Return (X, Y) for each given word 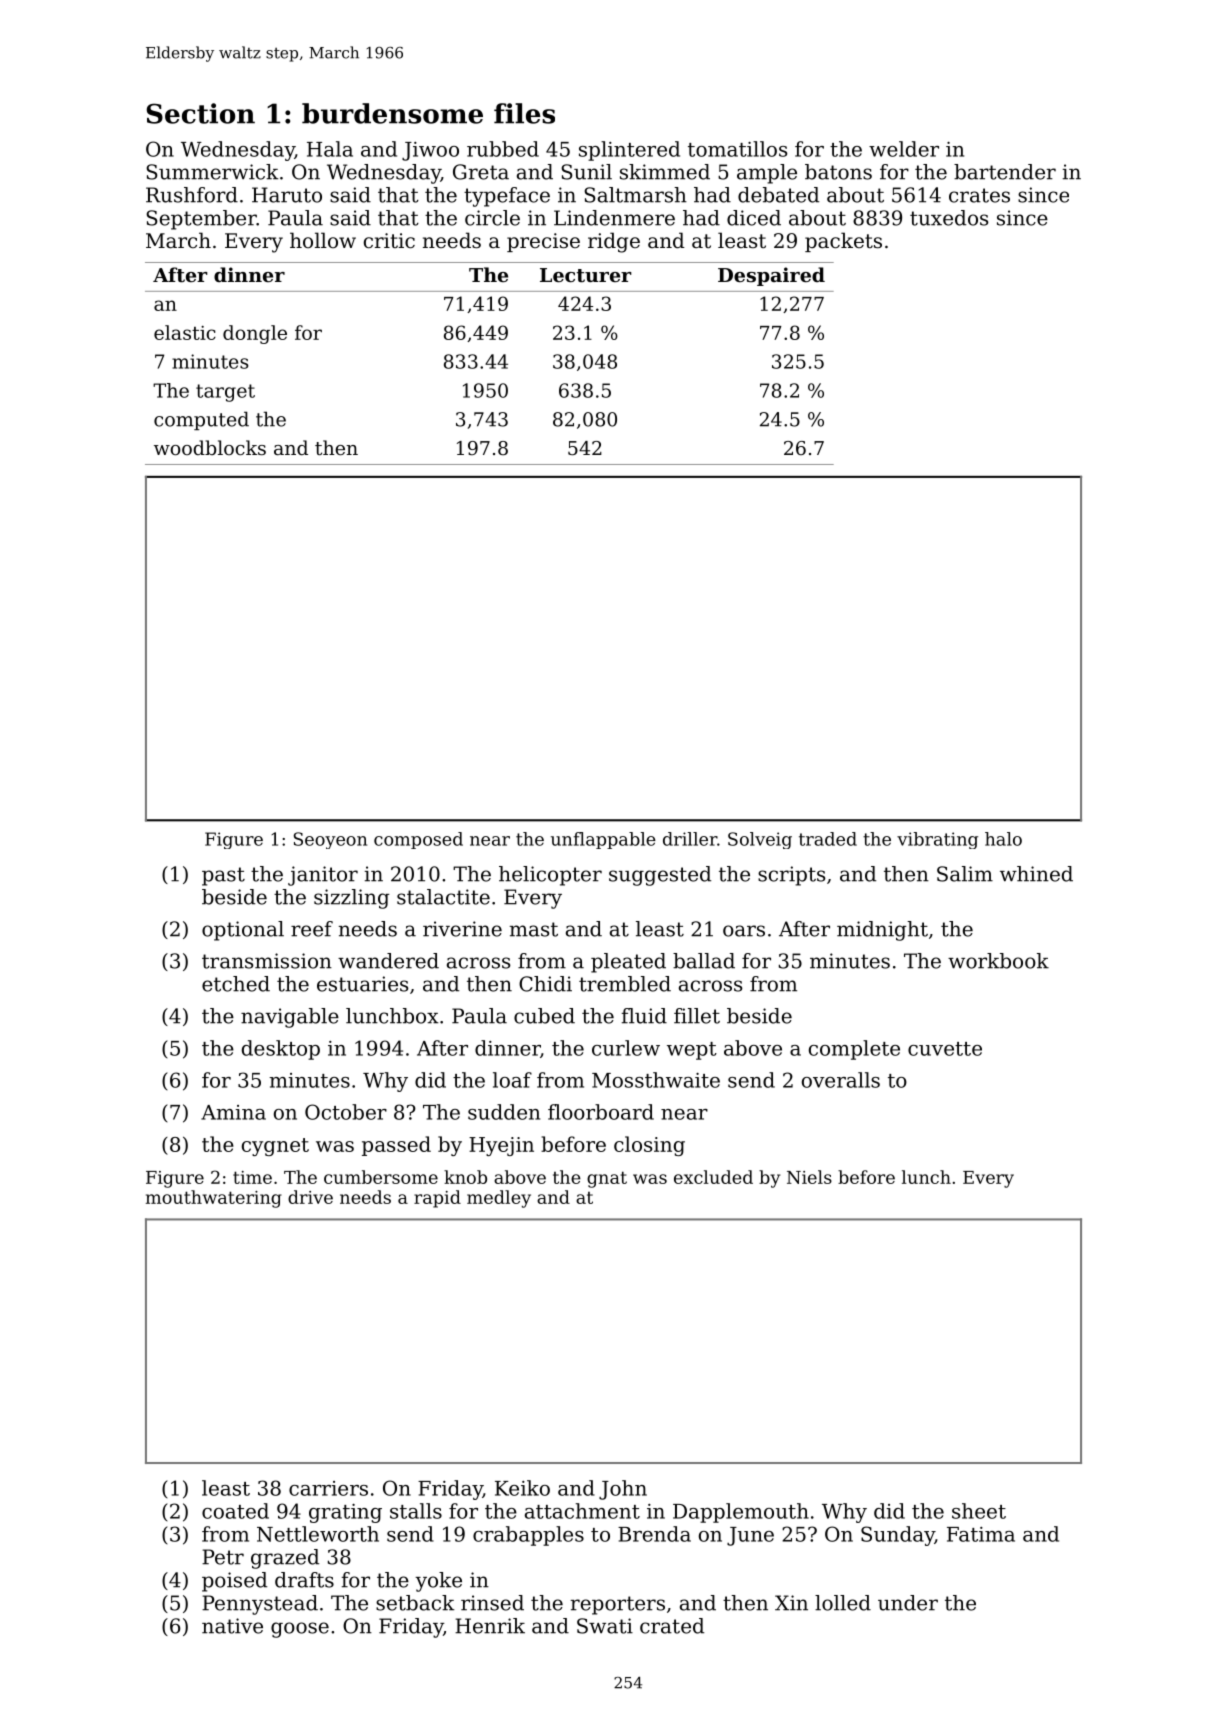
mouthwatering (214, 1199)
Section (201, 113)
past (223, 876)
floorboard (601, 1112)
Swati (605, 1626)
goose (300, 1630)
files (524, 113)
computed (201, 420)
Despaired (771, 276)
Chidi (545, 984)
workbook (998, 961)
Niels (809, 1177)
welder (904, 149)
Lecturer (586, 275)
